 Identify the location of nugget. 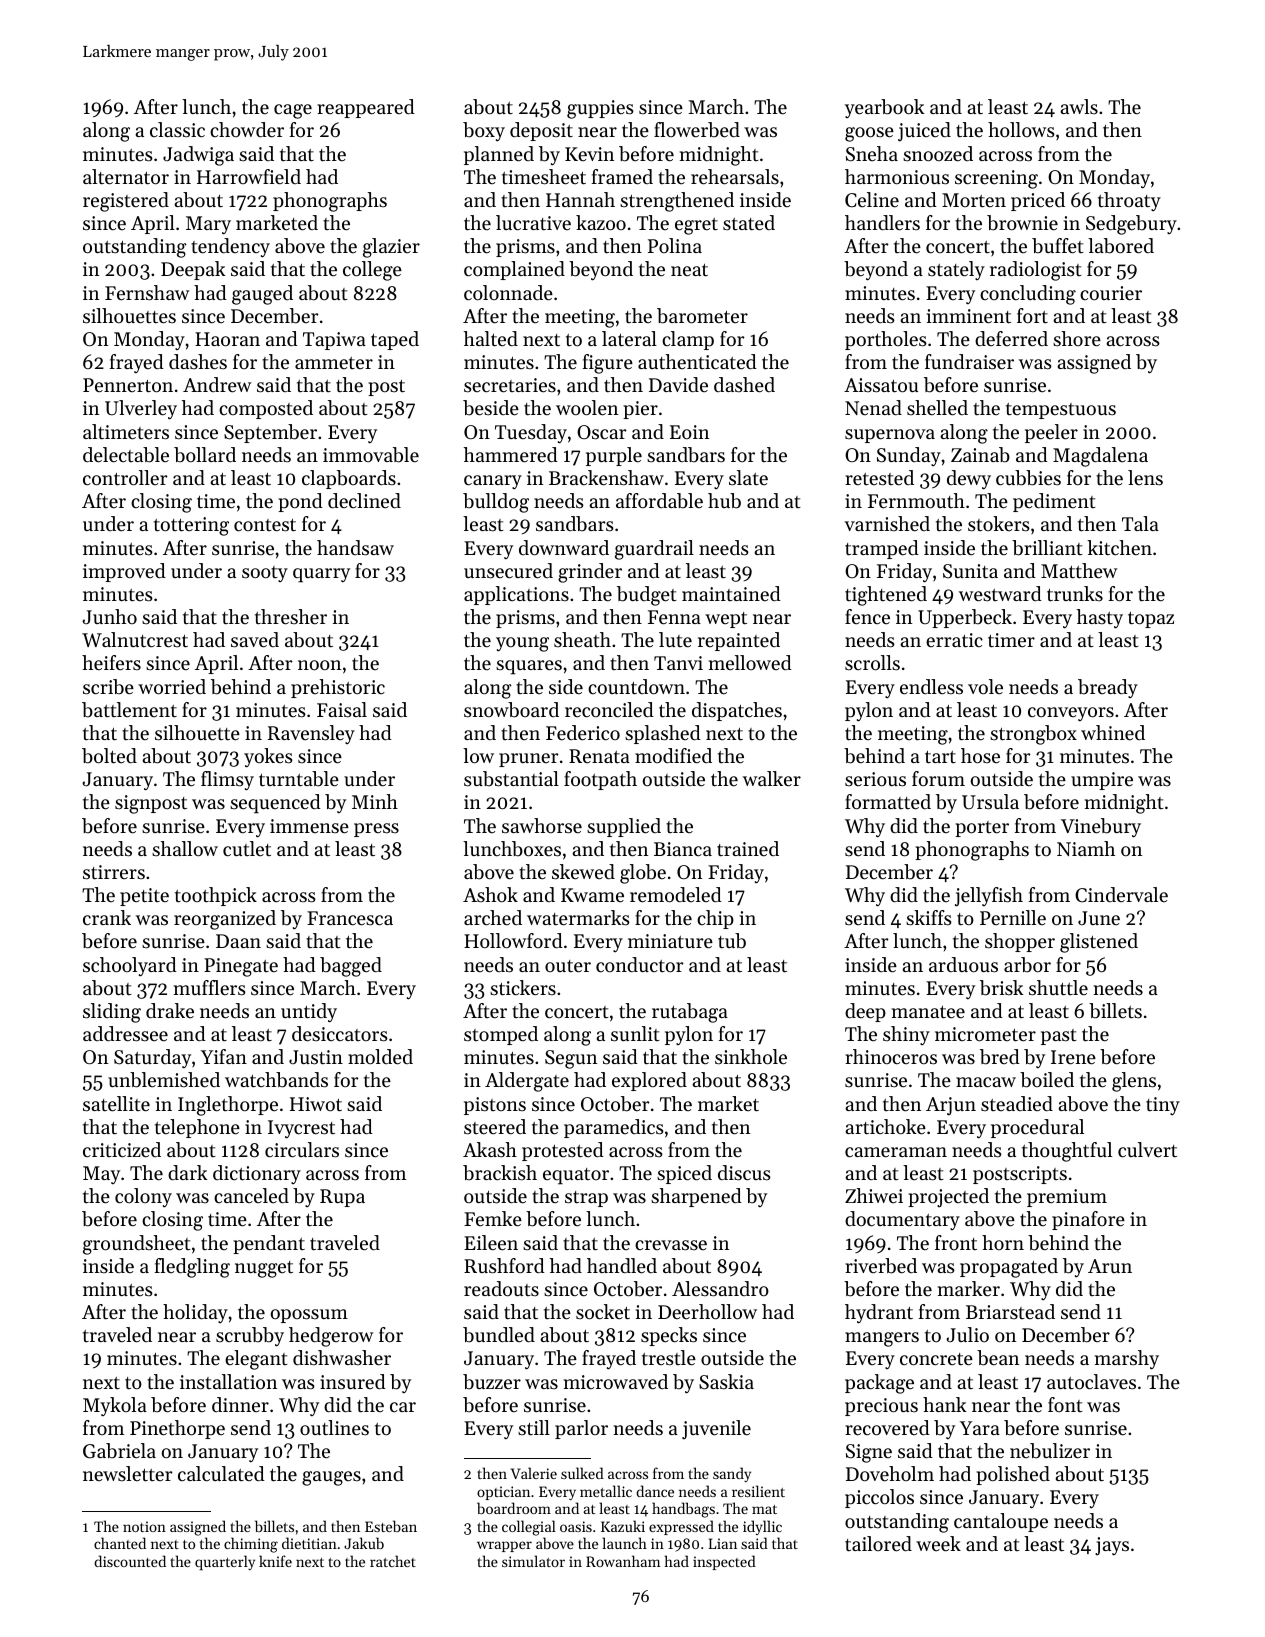
(264, 1269).
